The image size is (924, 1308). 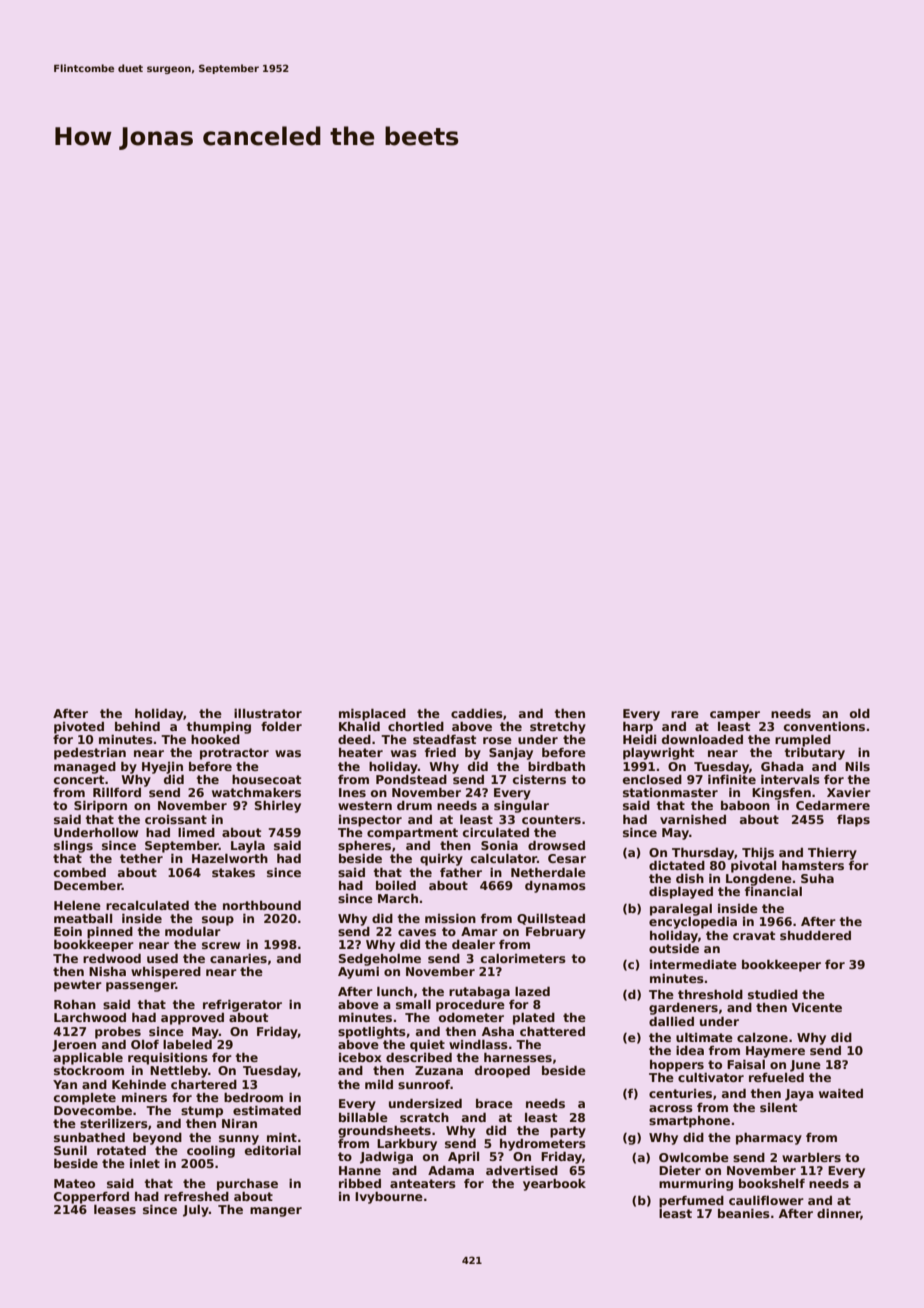 I want to click on limed, so click(x=196, y=832).
